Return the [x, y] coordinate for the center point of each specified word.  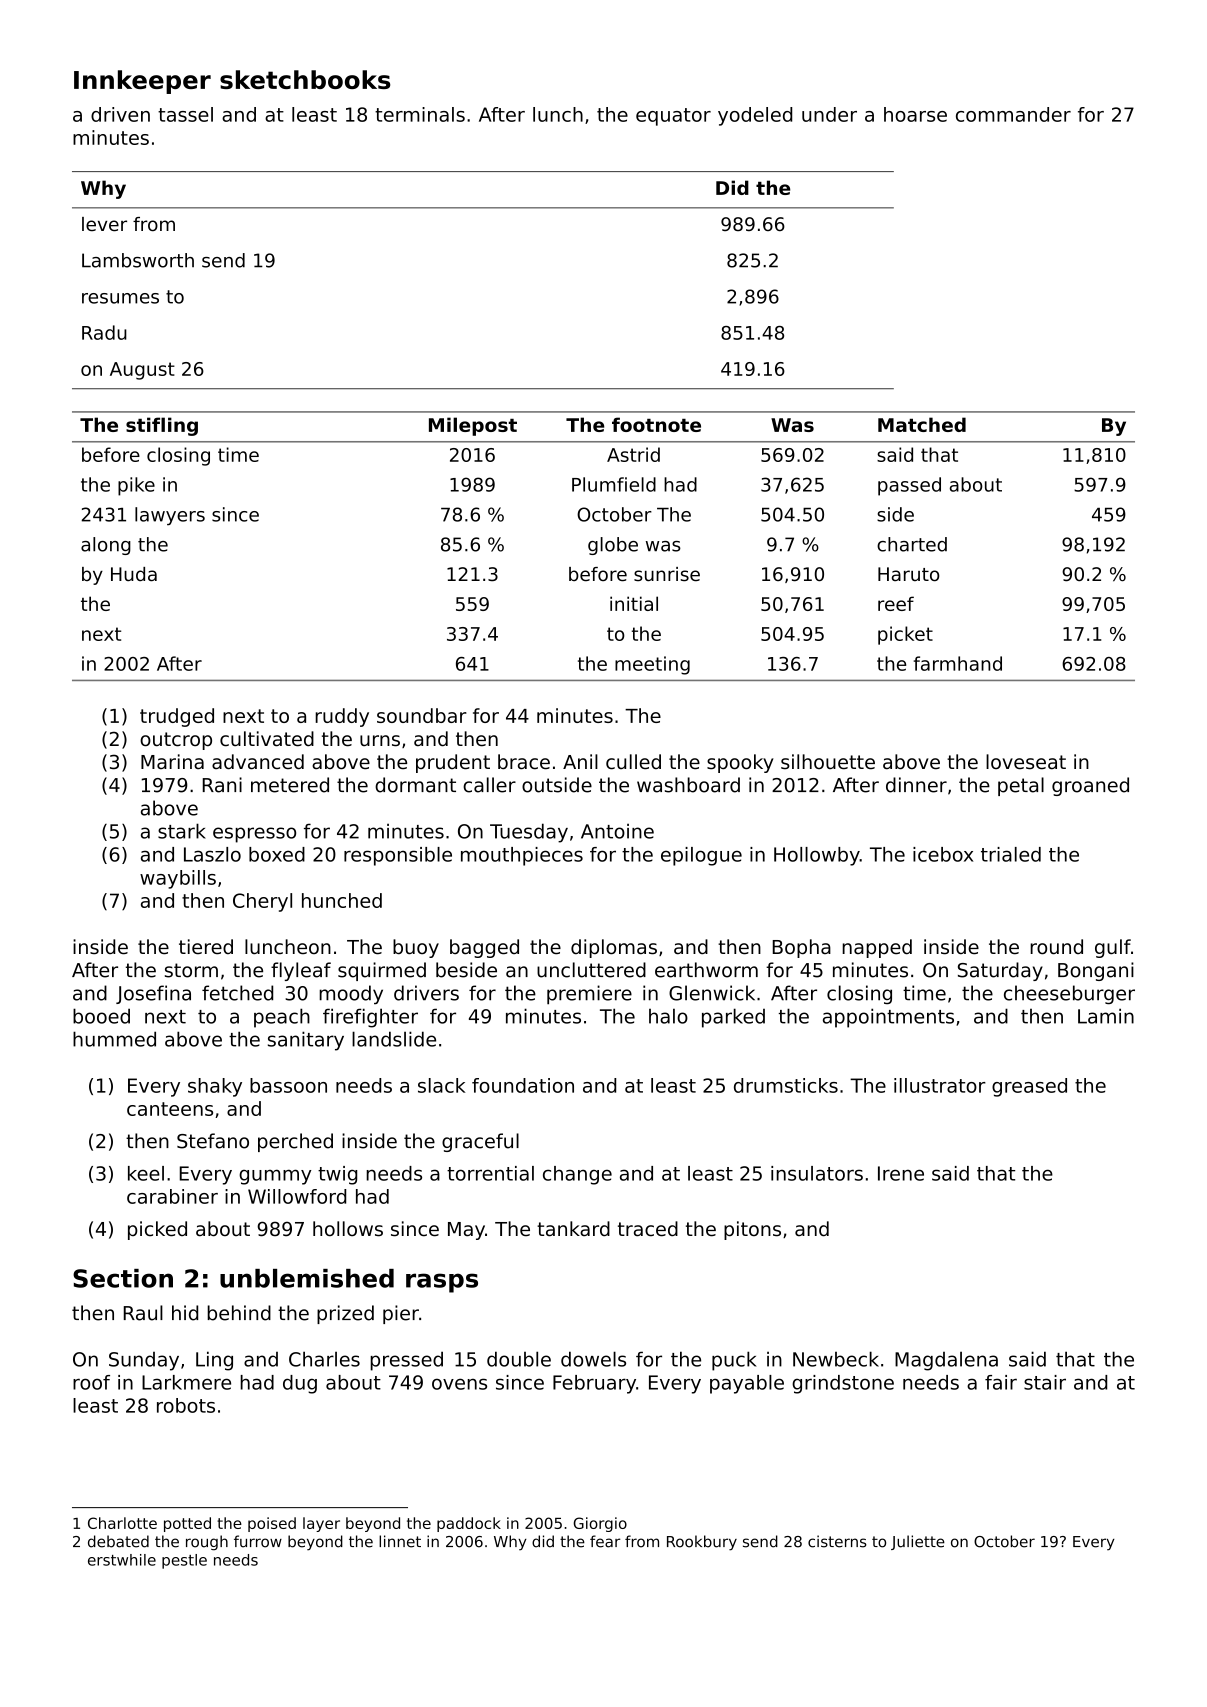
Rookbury [702, 1543]
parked [733, 1018]
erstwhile [122, 1560]
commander [1013, 114]
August [142, 371]
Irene [901, 1173]
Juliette [918, 1542]
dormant [415, 785]
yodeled [755, 116]
